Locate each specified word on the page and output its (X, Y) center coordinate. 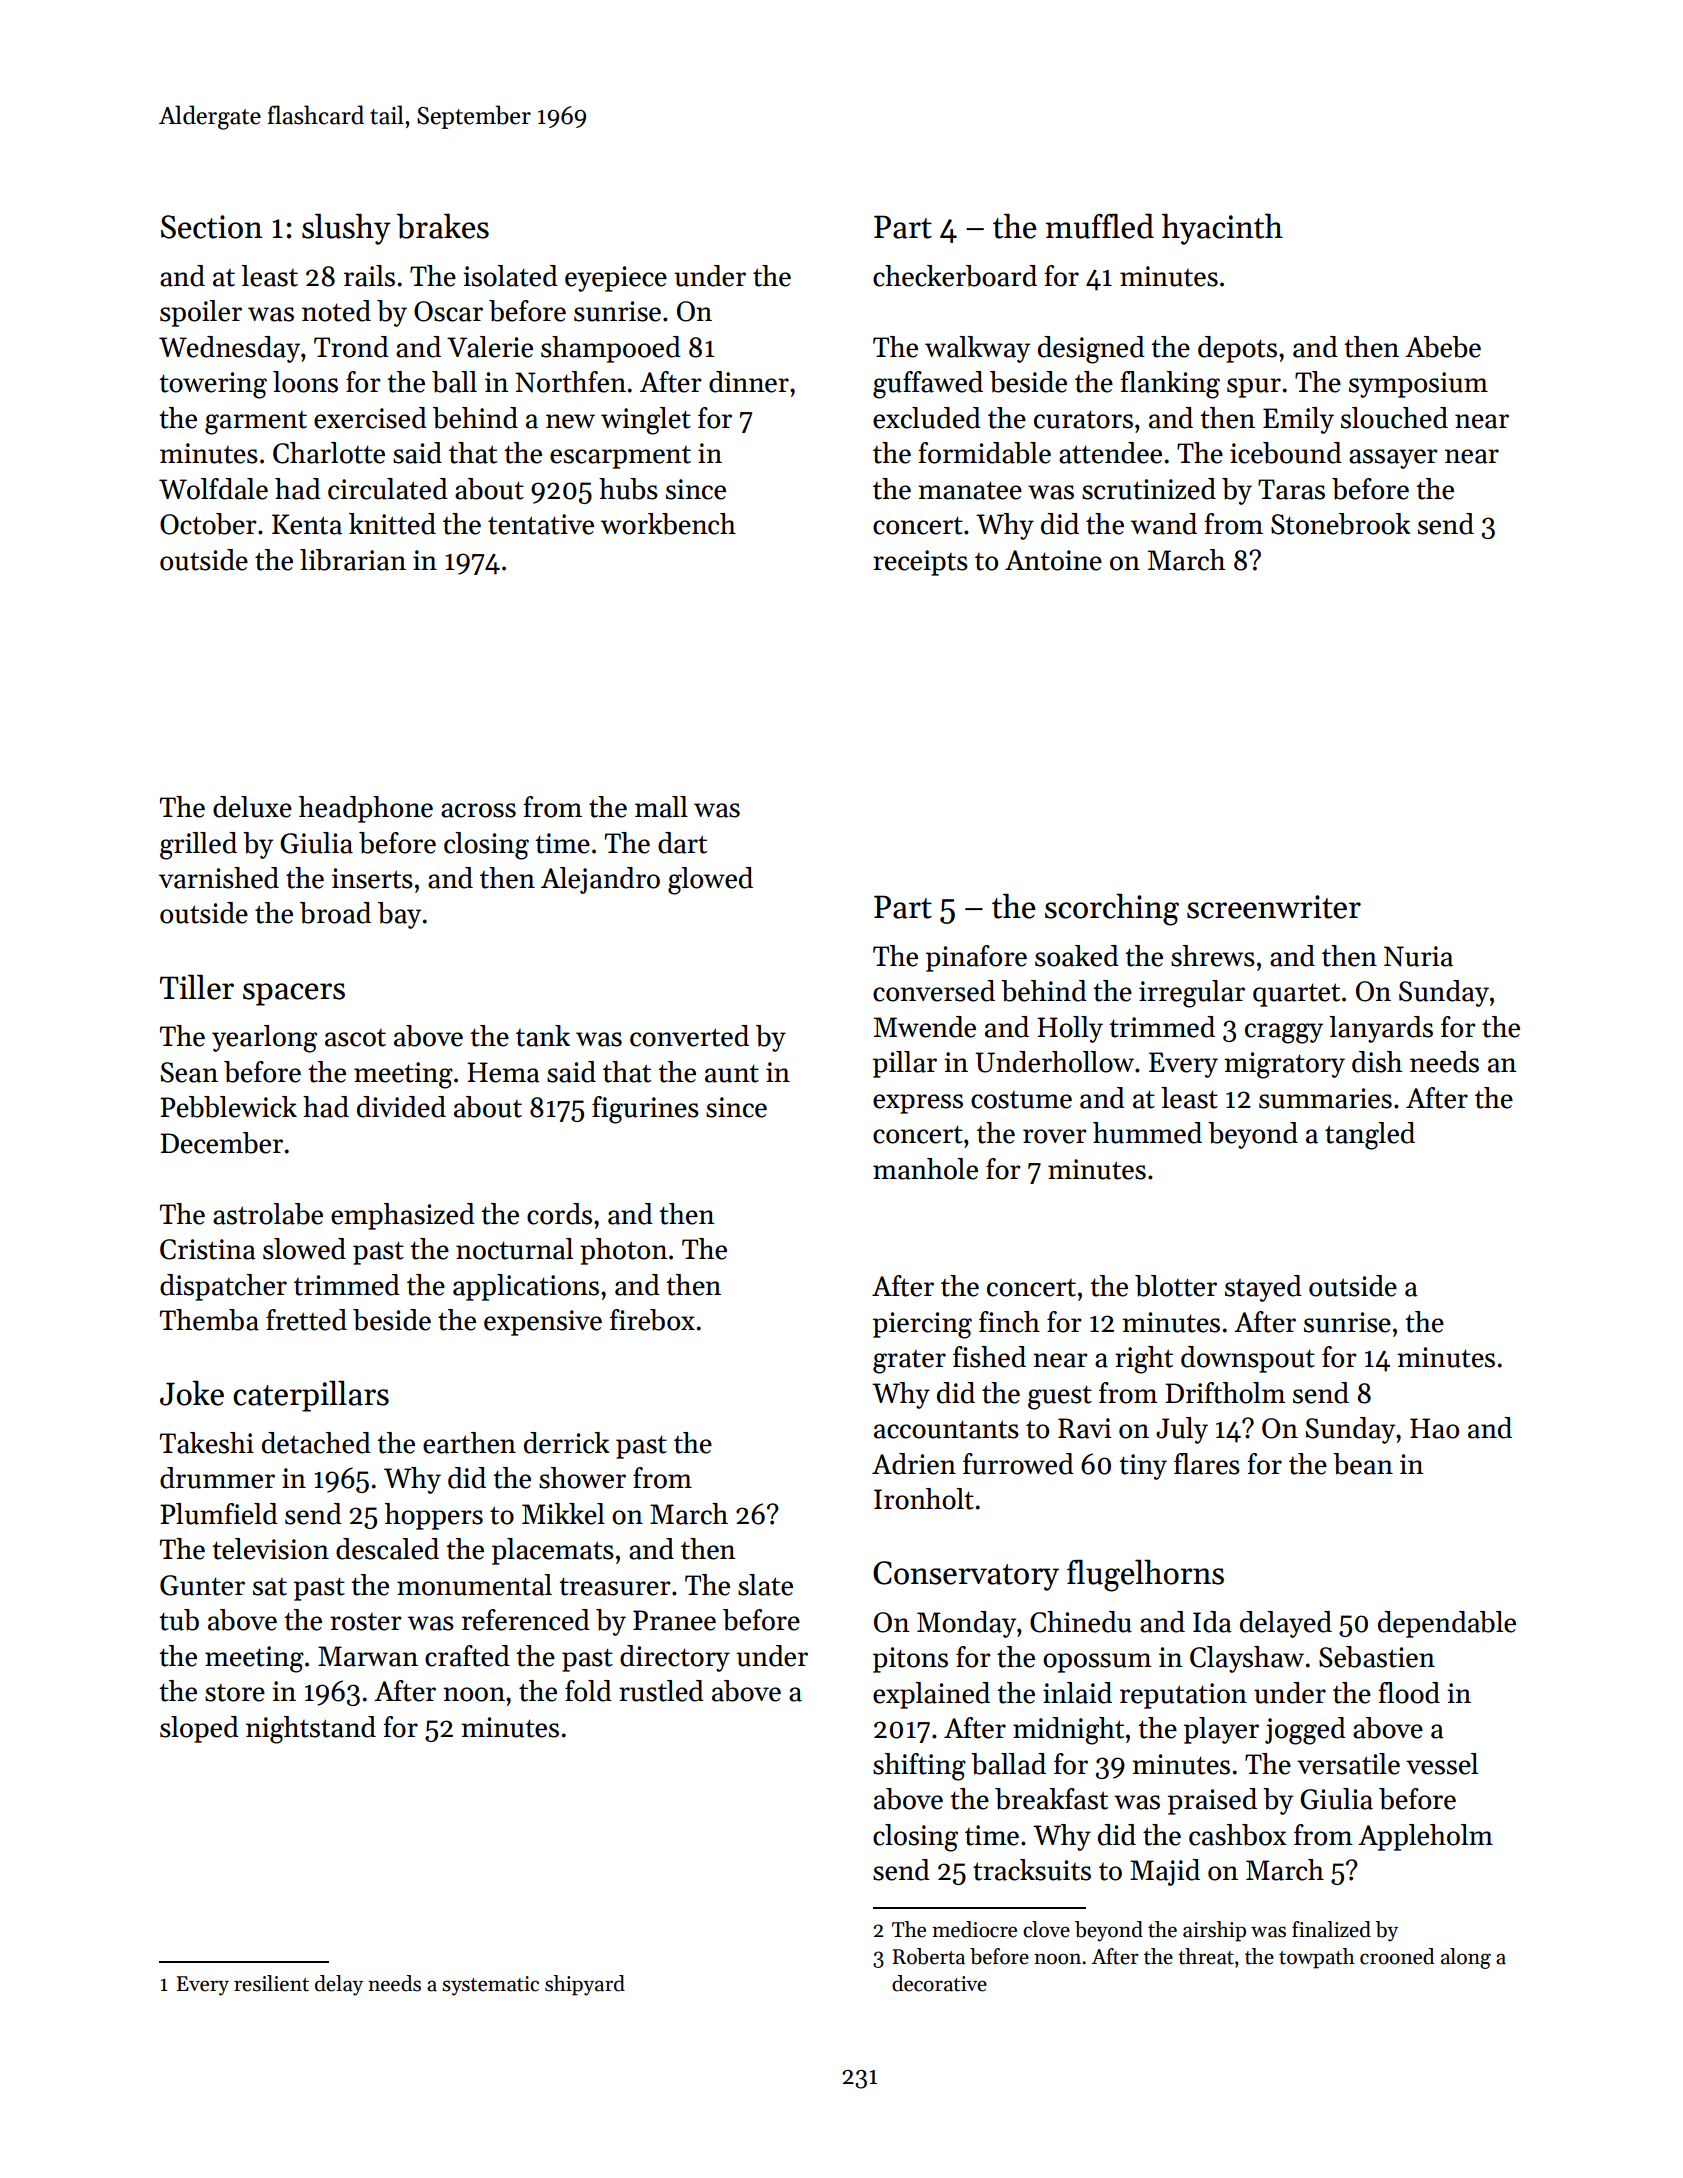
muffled (1099, 226)
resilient (271, 1983)
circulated (388, 489)
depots (1237, 349)
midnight (1068, 1731)
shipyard (585, 1985)
